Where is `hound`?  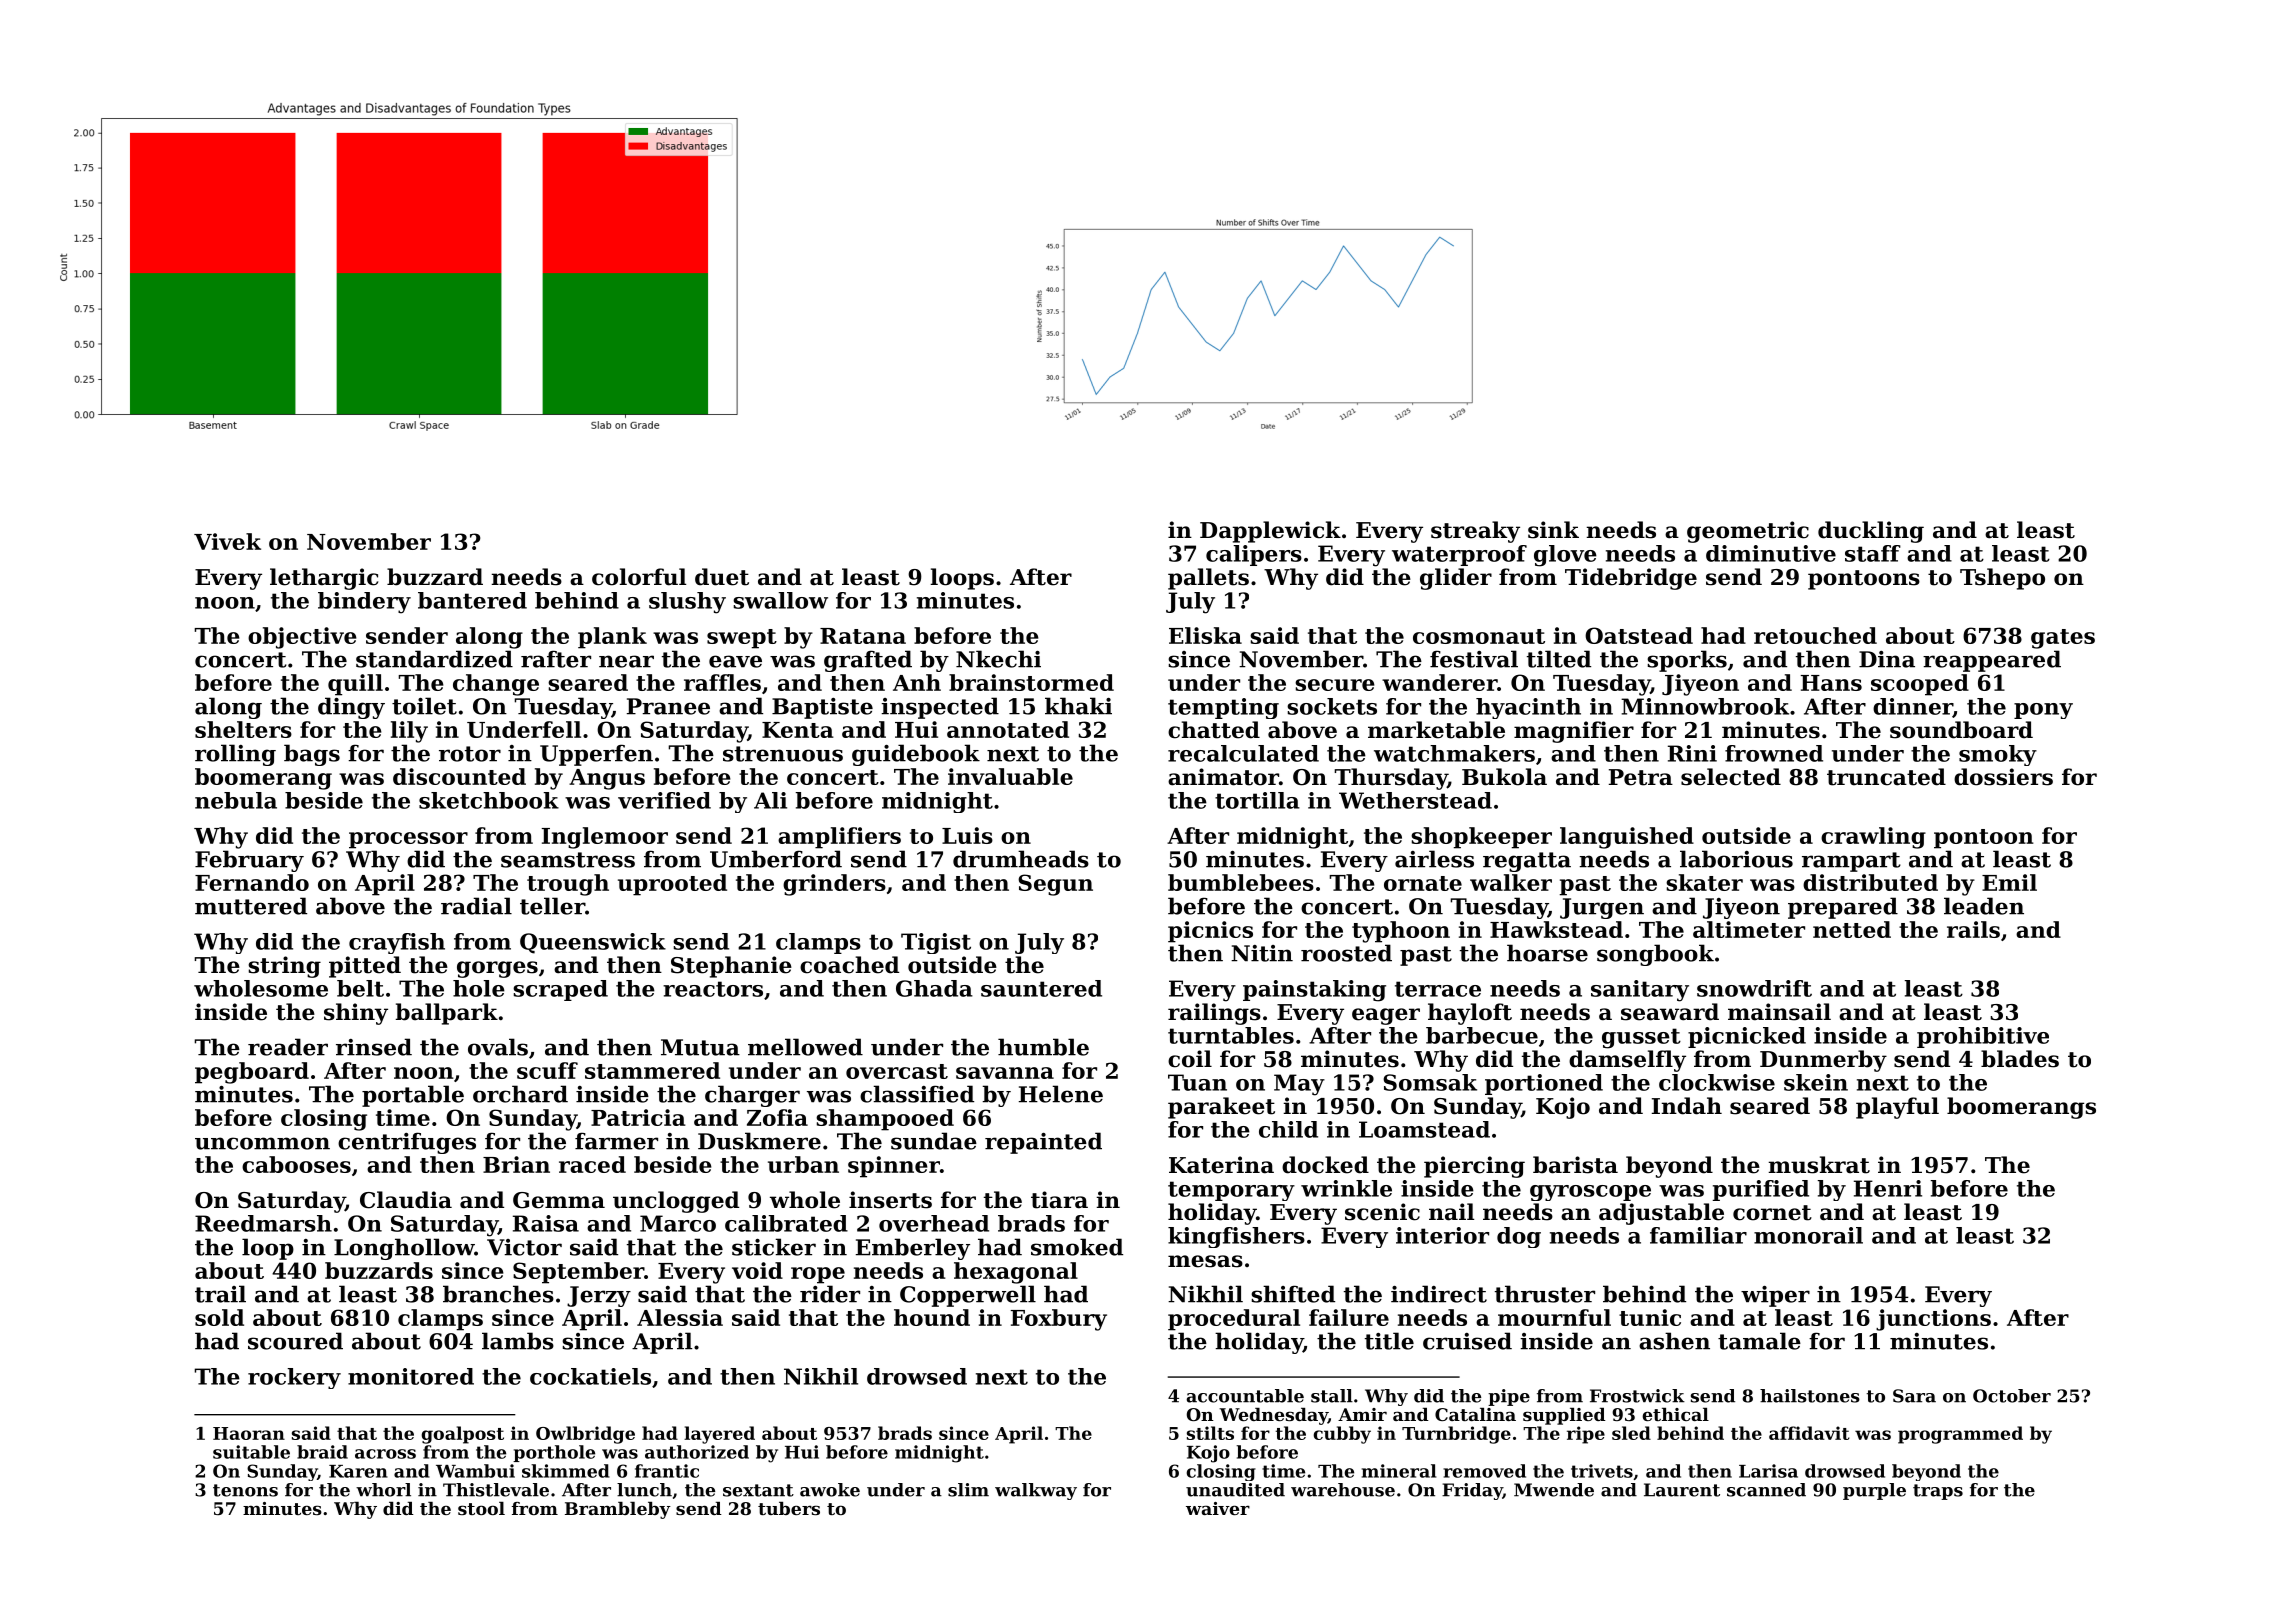
hound is located at coordinates (932, 1317).
